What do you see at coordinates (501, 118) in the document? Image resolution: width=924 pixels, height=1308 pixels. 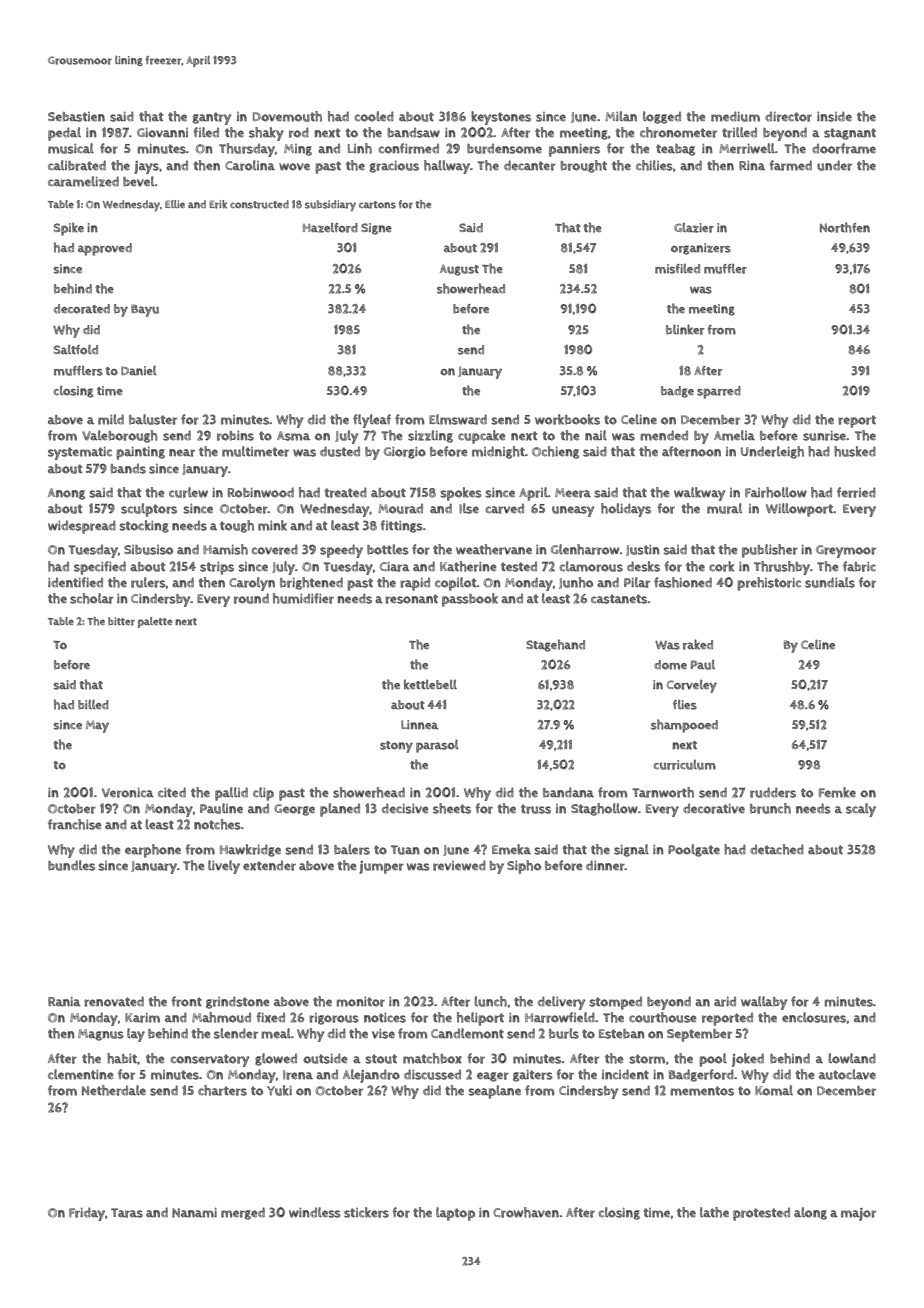 I see `keystones` at bounding box center [501, 118].
